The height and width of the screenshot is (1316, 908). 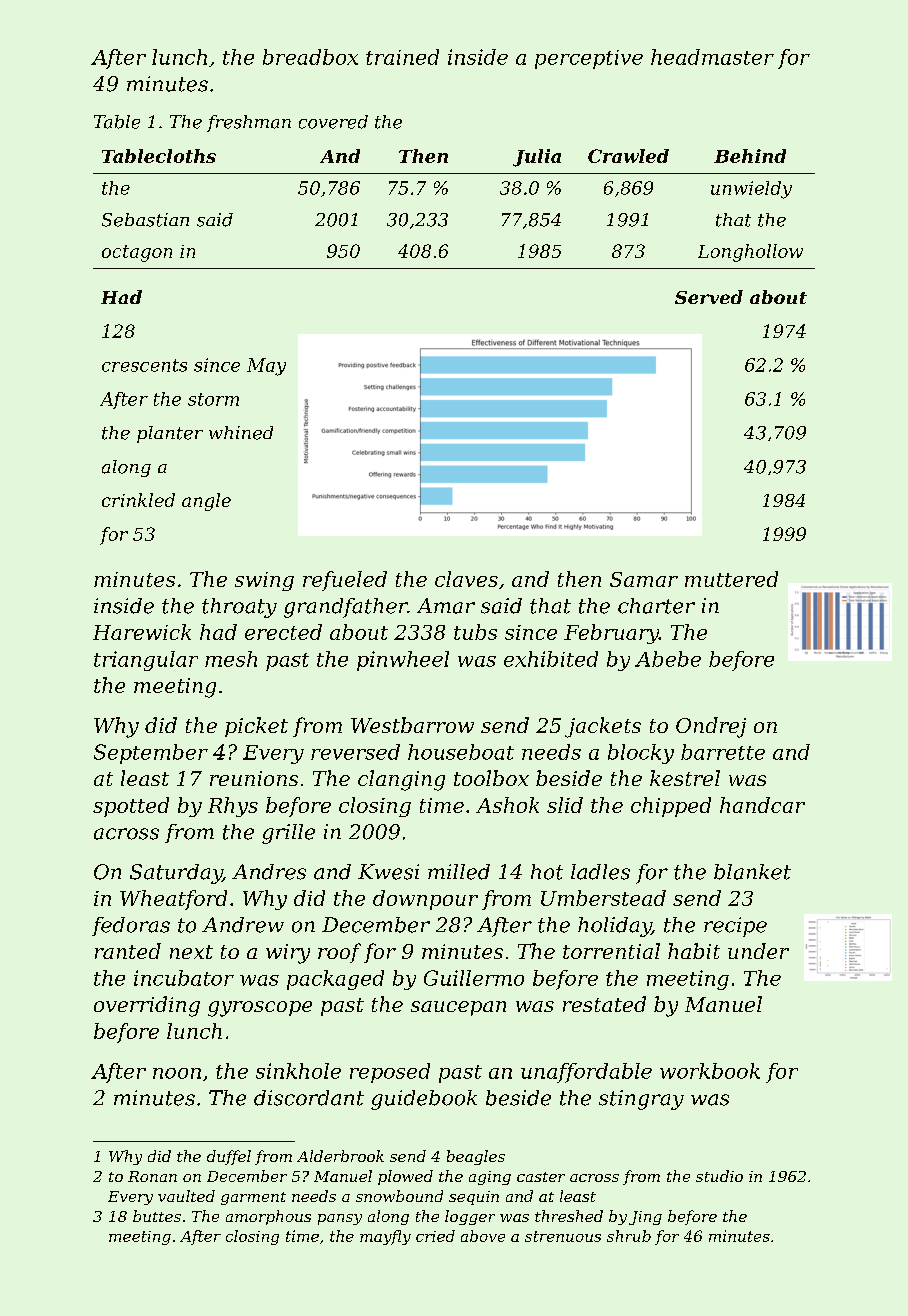 What do you see at coordinates (310, 57) in the screenshot?
I see `breadbox` at bounding box center [310, 57].
